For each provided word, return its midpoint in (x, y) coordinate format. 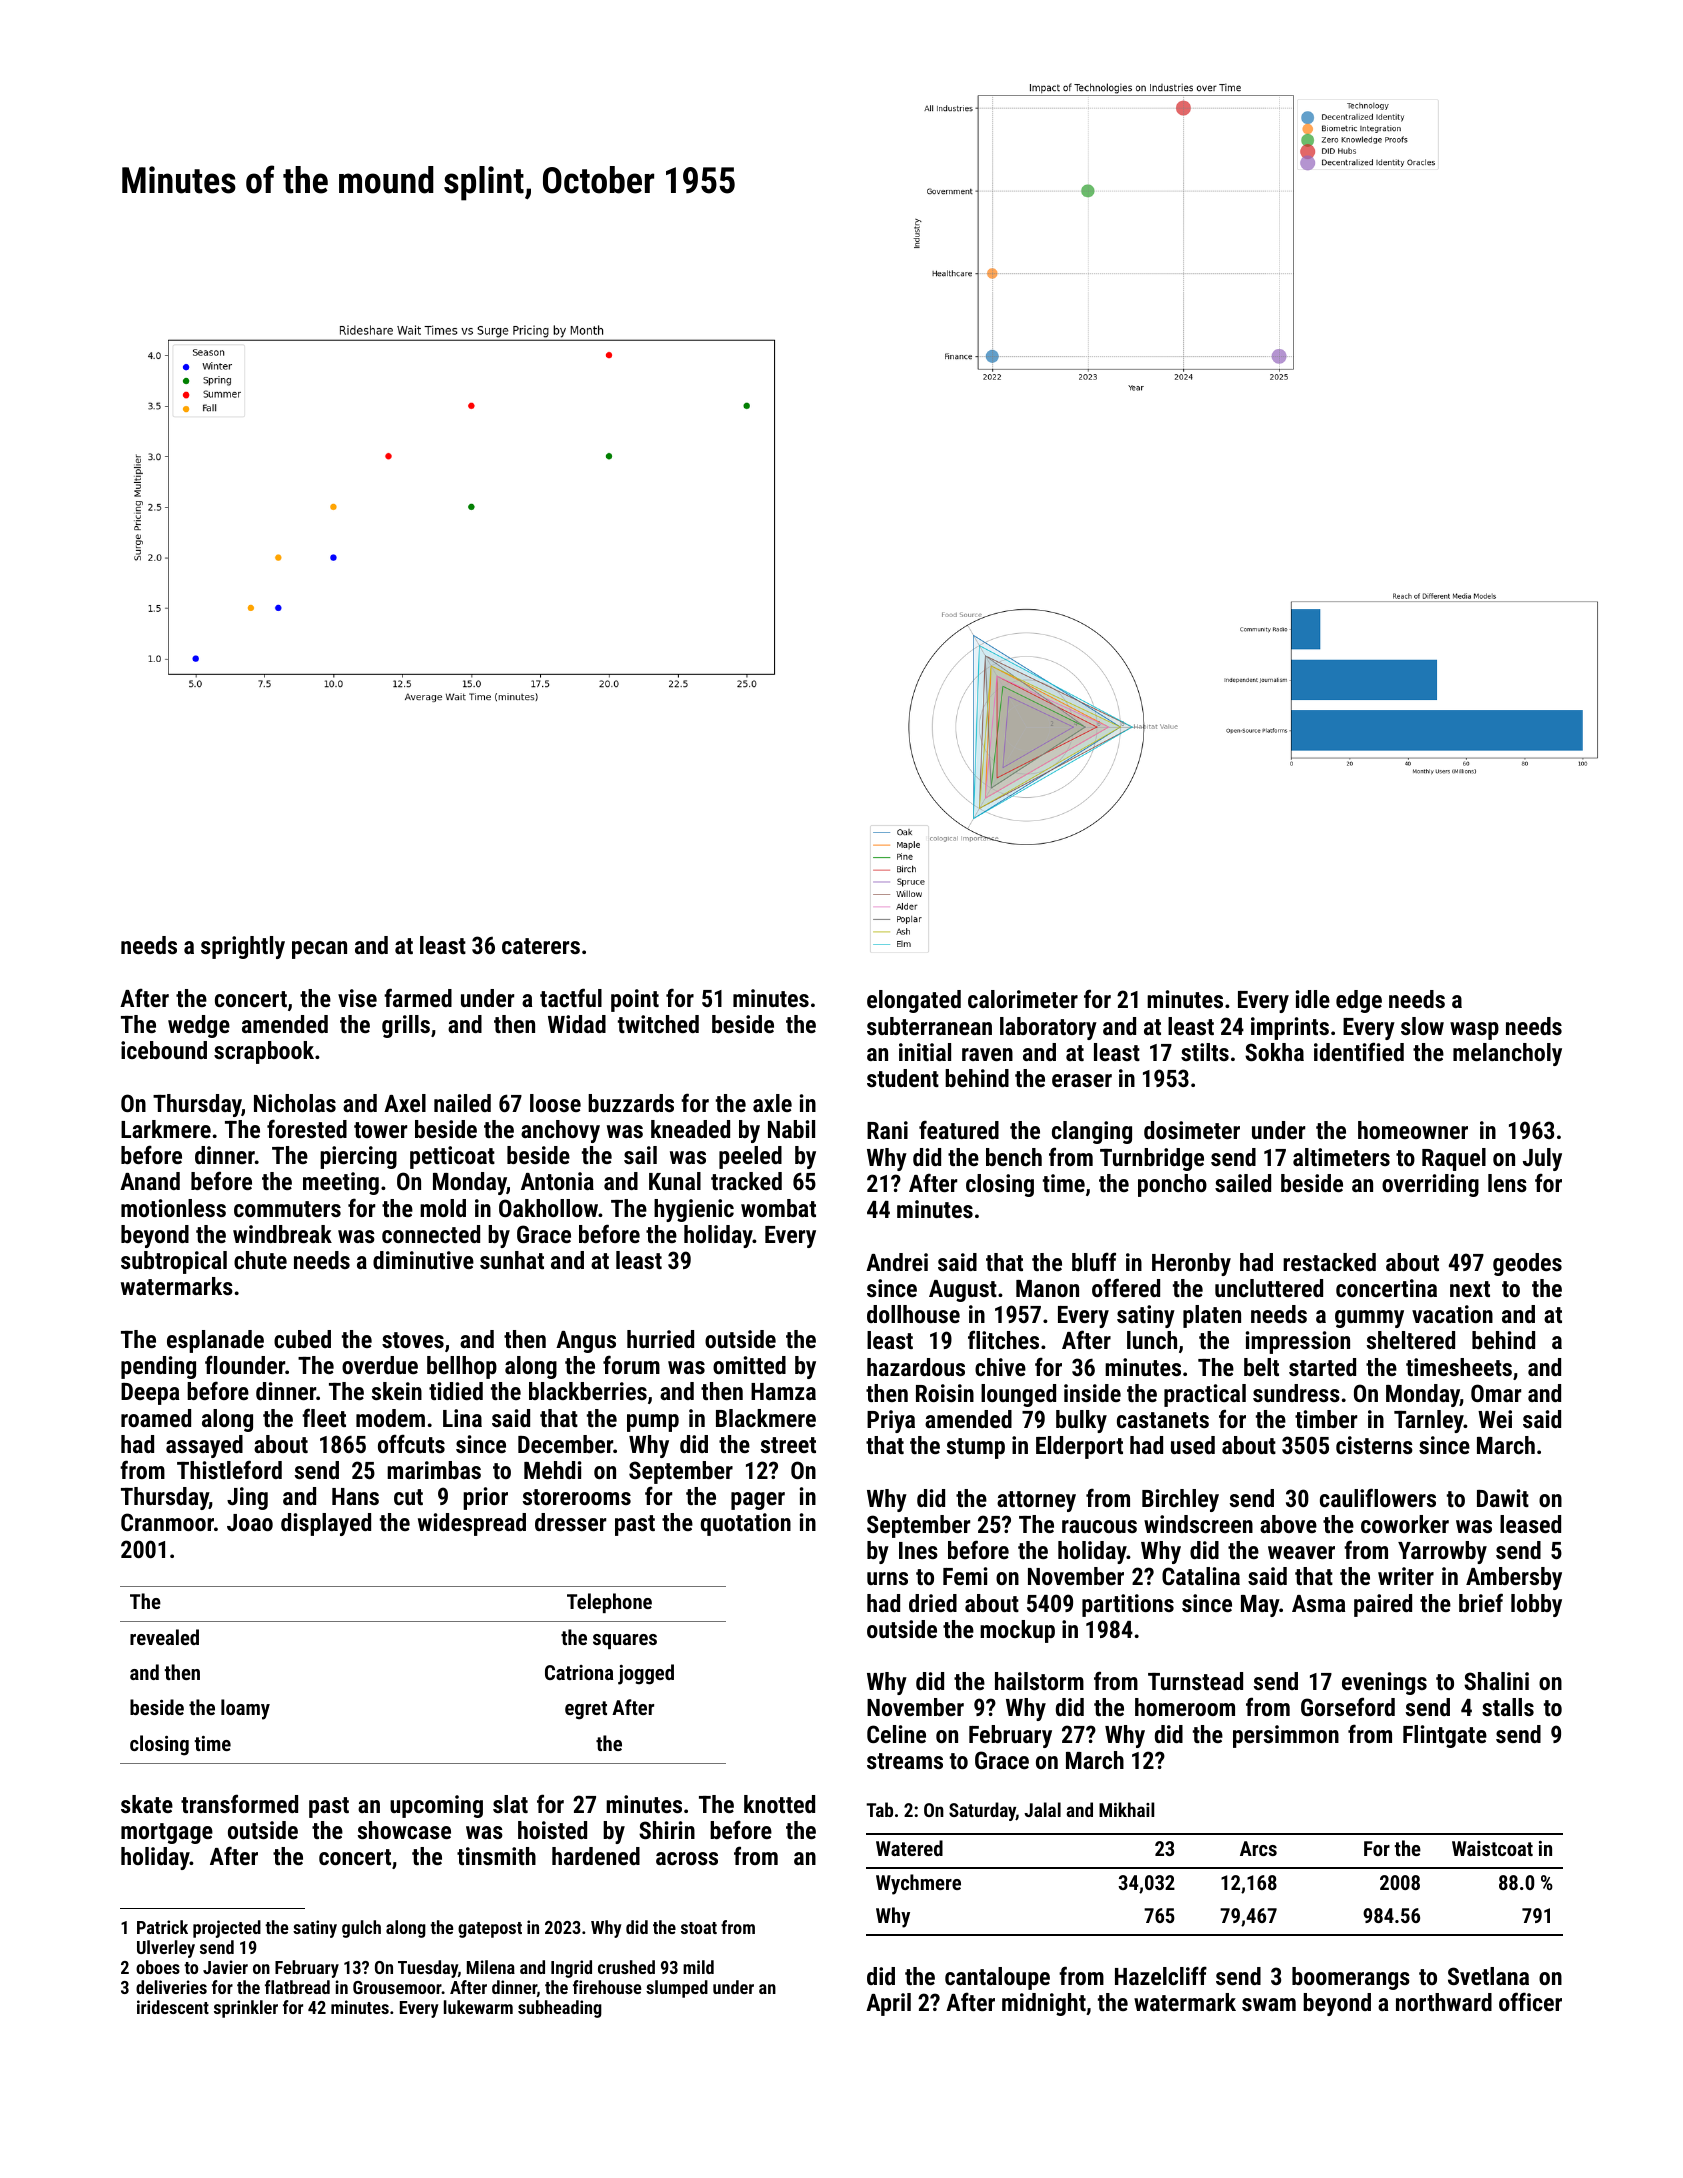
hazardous (916, 1367)
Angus (586, 1342)
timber (1326, 1419)
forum (631, 1364)
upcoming (436, 1806)
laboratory (1048, 1028)
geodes (1527, 1264)
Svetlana (1488, 1976)
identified (1359, 1051)
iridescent (173, 2007)
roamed (156, 1418)
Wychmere (918, 1884)
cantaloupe (997, 1978)
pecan (319, 950)
